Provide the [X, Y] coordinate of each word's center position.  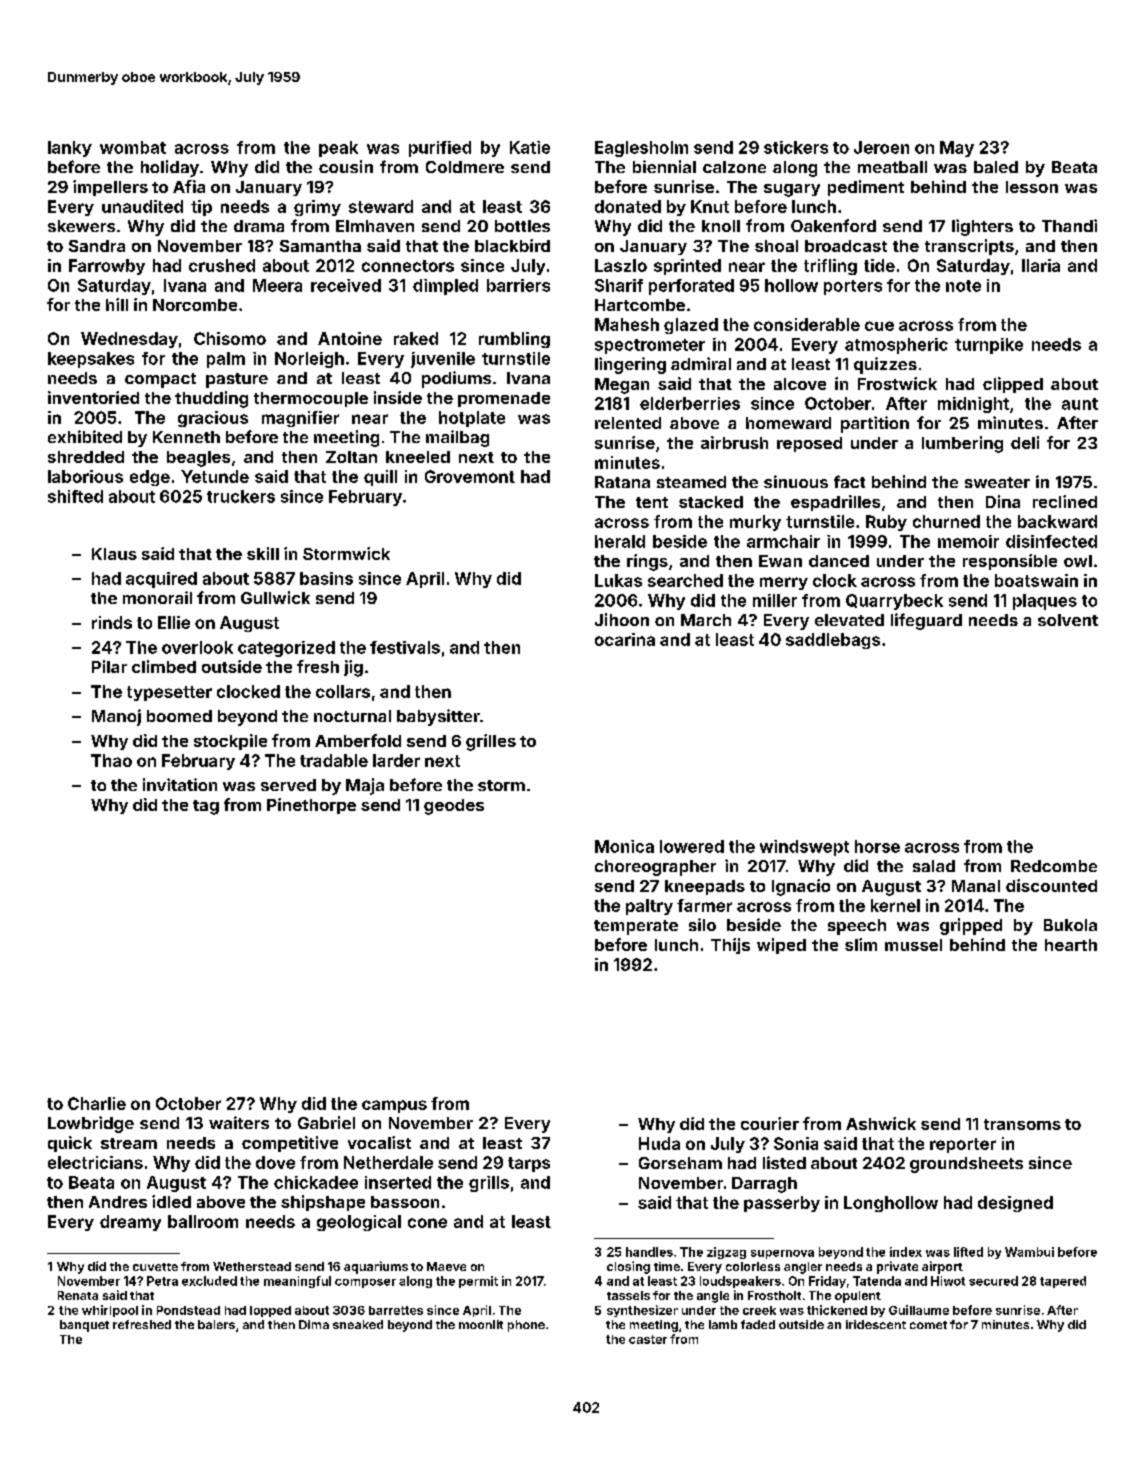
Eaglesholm [641, 149]
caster [648, 1339]
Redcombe [1054, 866]
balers [216, 1324]
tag [206, 807]
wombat [133, 147]
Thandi [1069, 225]
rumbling [514, 340]
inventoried [93, 397]
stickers [796, 147]
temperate [636, 927]
